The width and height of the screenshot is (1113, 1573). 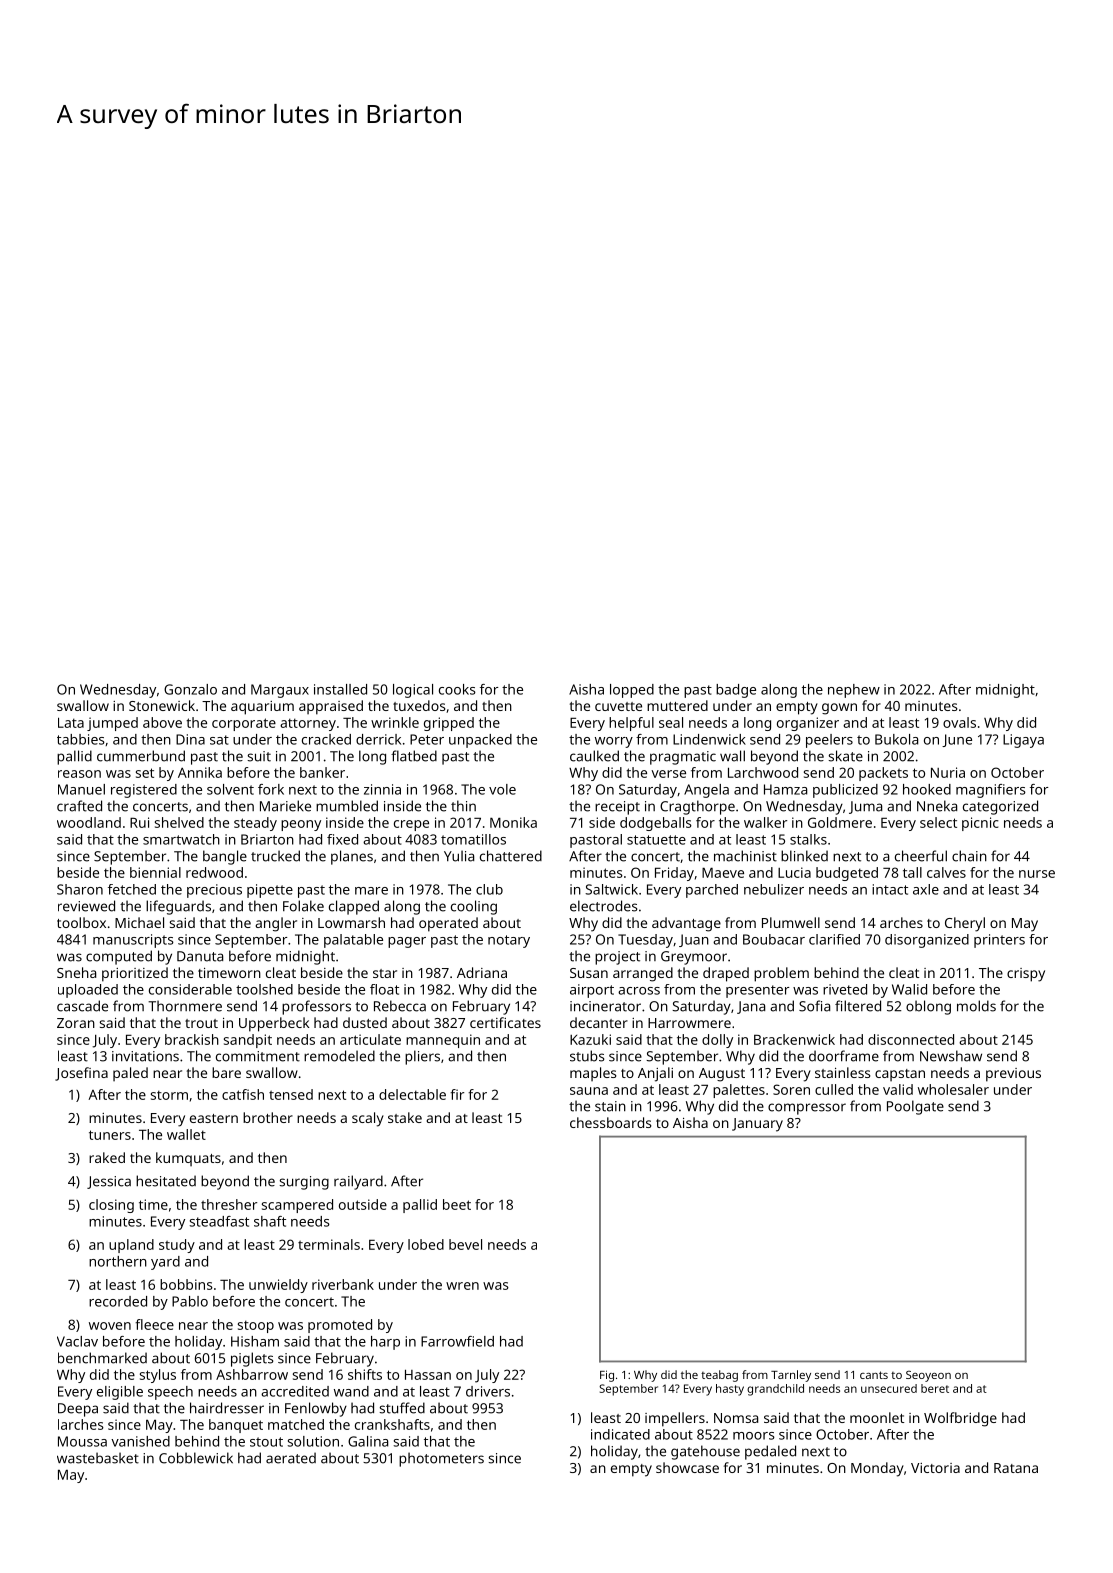 I want to click on photometers, so click(x=441, y=1459).
